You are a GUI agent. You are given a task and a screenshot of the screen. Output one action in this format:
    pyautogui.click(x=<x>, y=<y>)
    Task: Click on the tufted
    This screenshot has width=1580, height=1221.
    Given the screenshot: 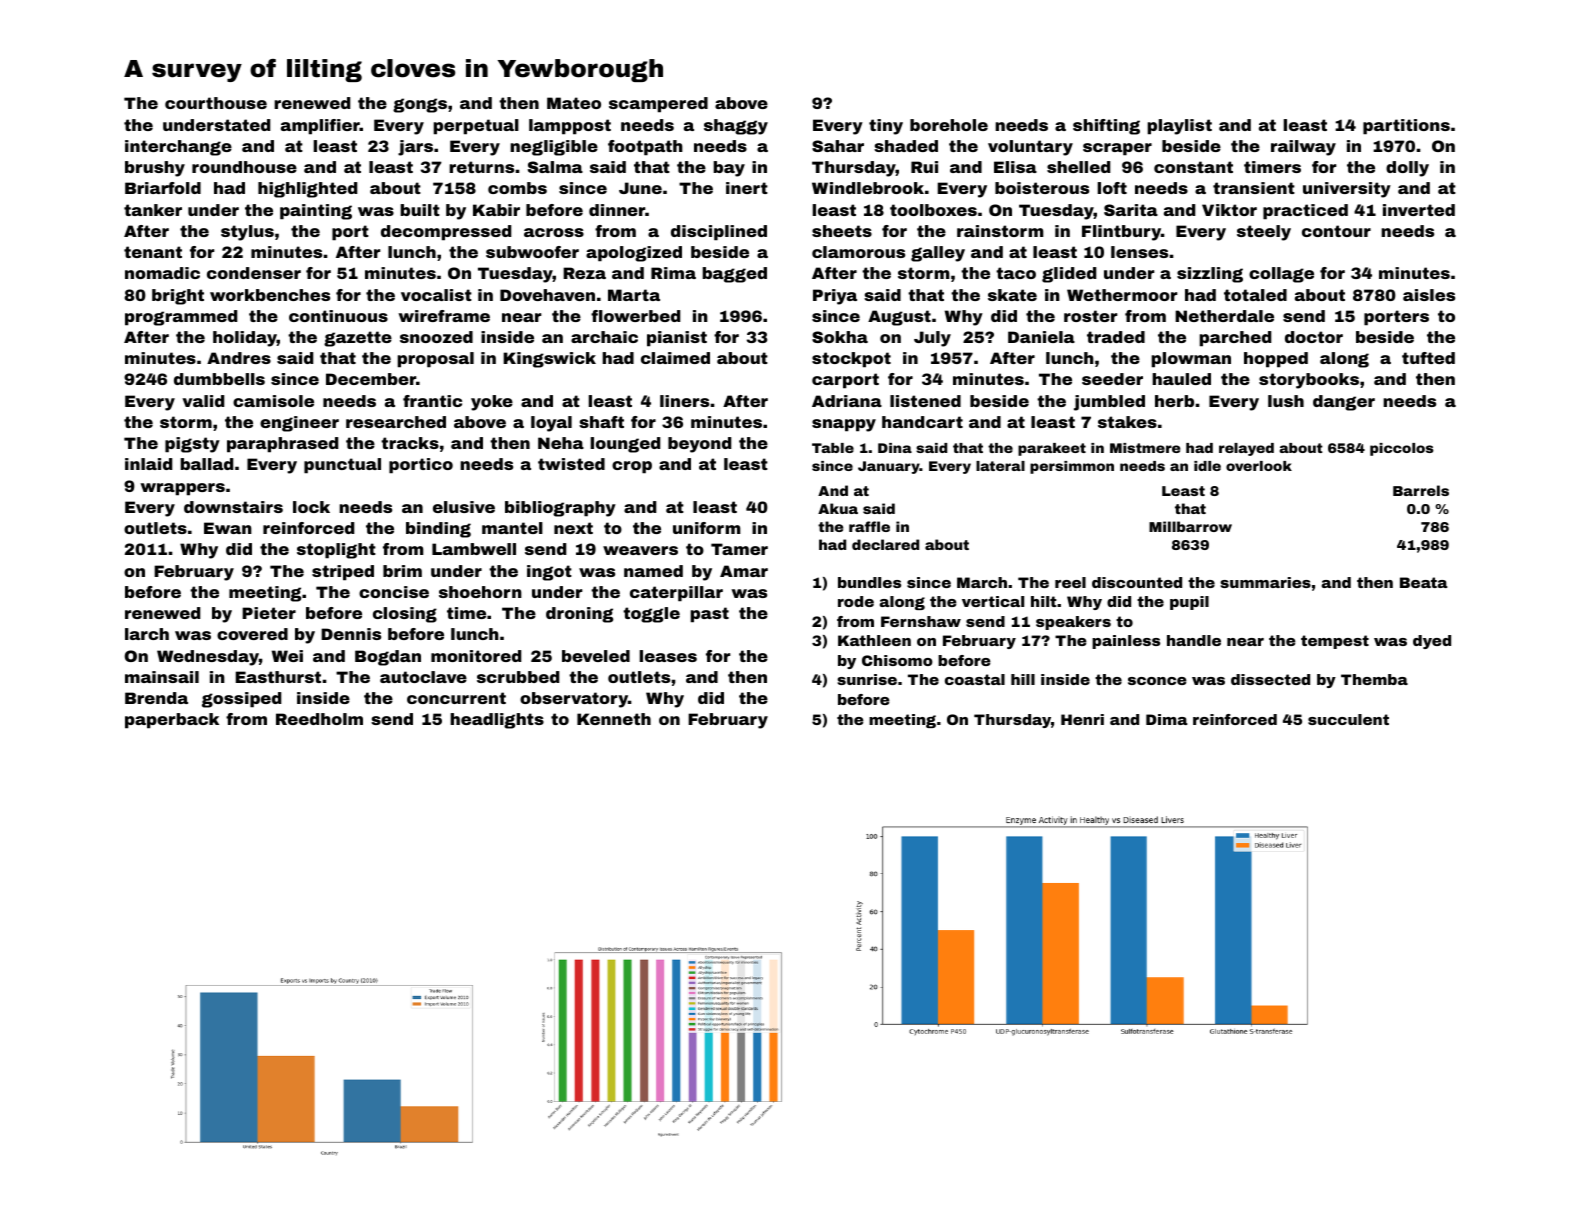 What is the action you would take?
    pyautogui.click(x=1428, y=358)
